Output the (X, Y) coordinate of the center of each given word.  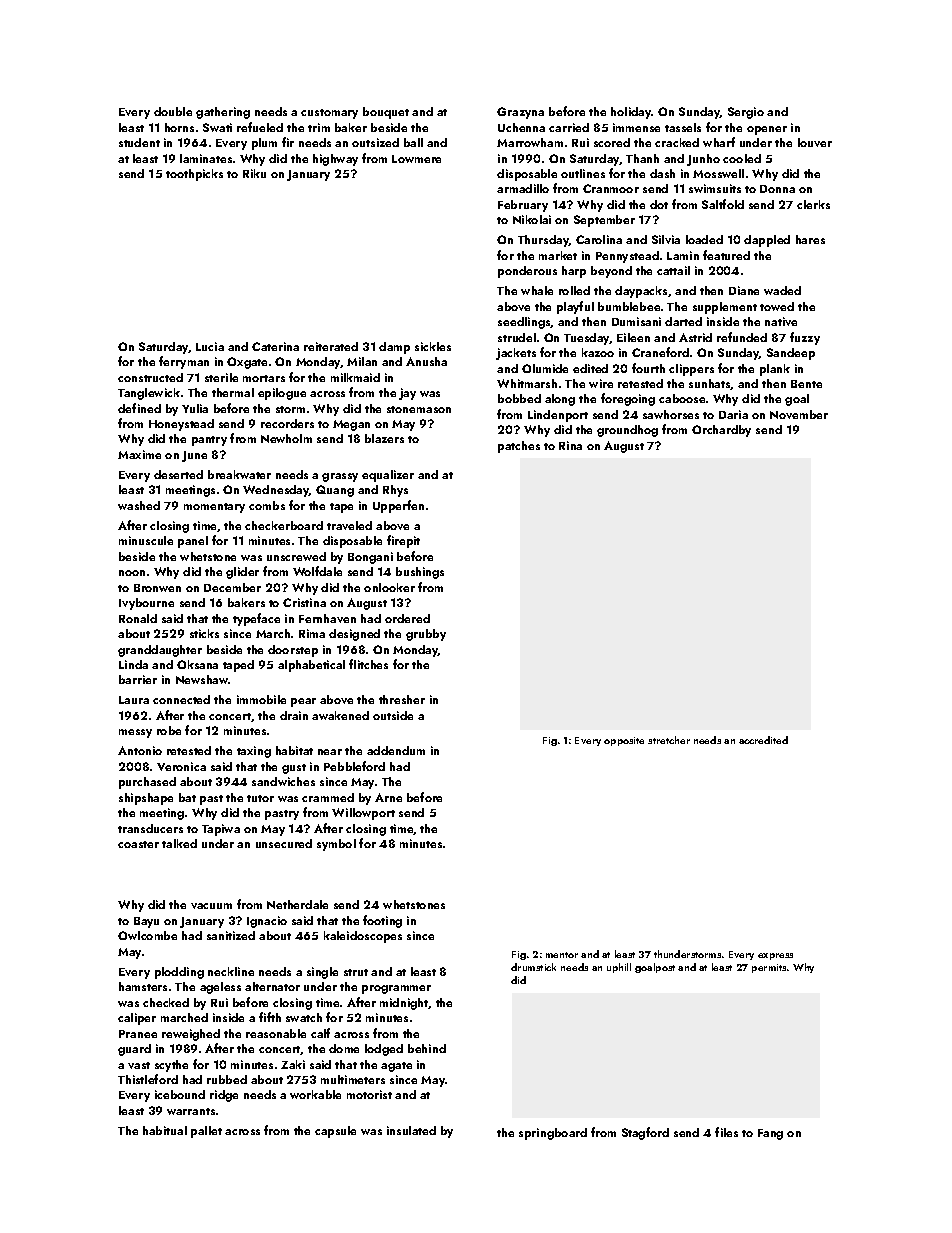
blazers (384, 438)
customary (329, 114)
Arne (388, 797)
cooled (742, 158)
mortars (264, 378)
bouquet (386, 113)
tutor (260, 798)
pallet (206, 1132)
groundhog (627, 431)
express (775, 956)
